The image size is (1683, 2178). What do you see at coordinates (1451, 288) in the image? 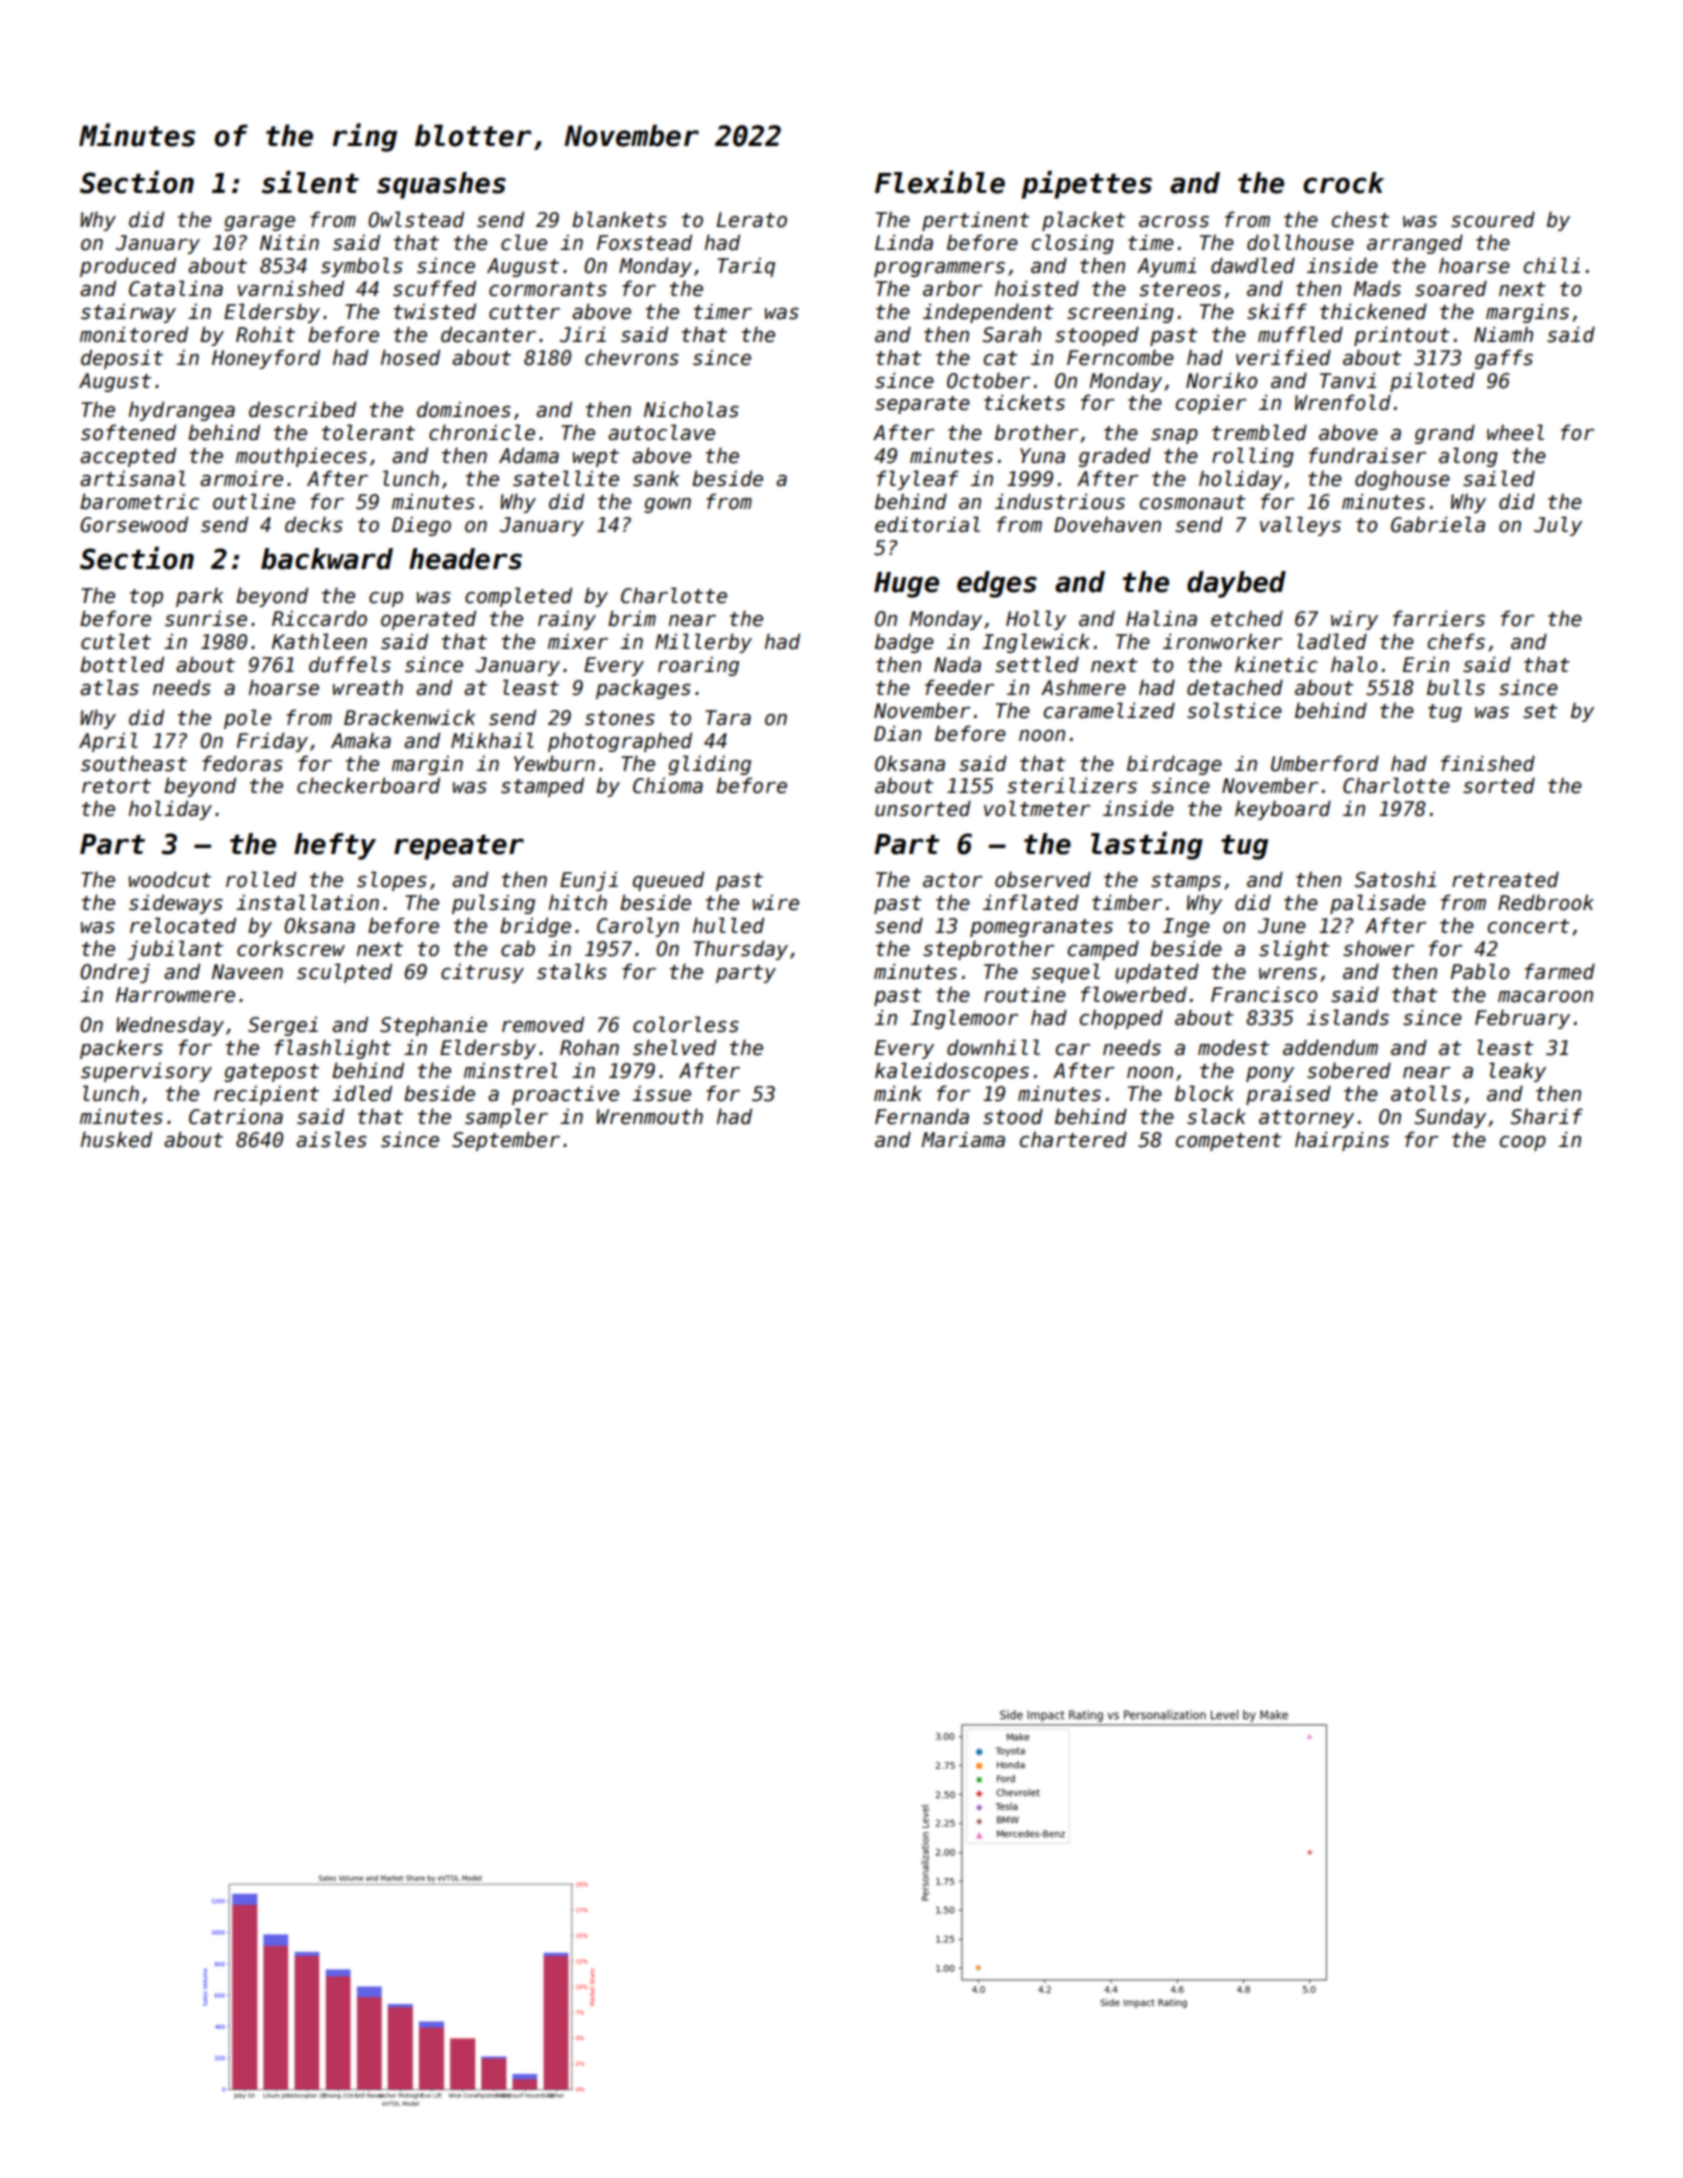
I see `soared` at bounding box center [1451, 288].
